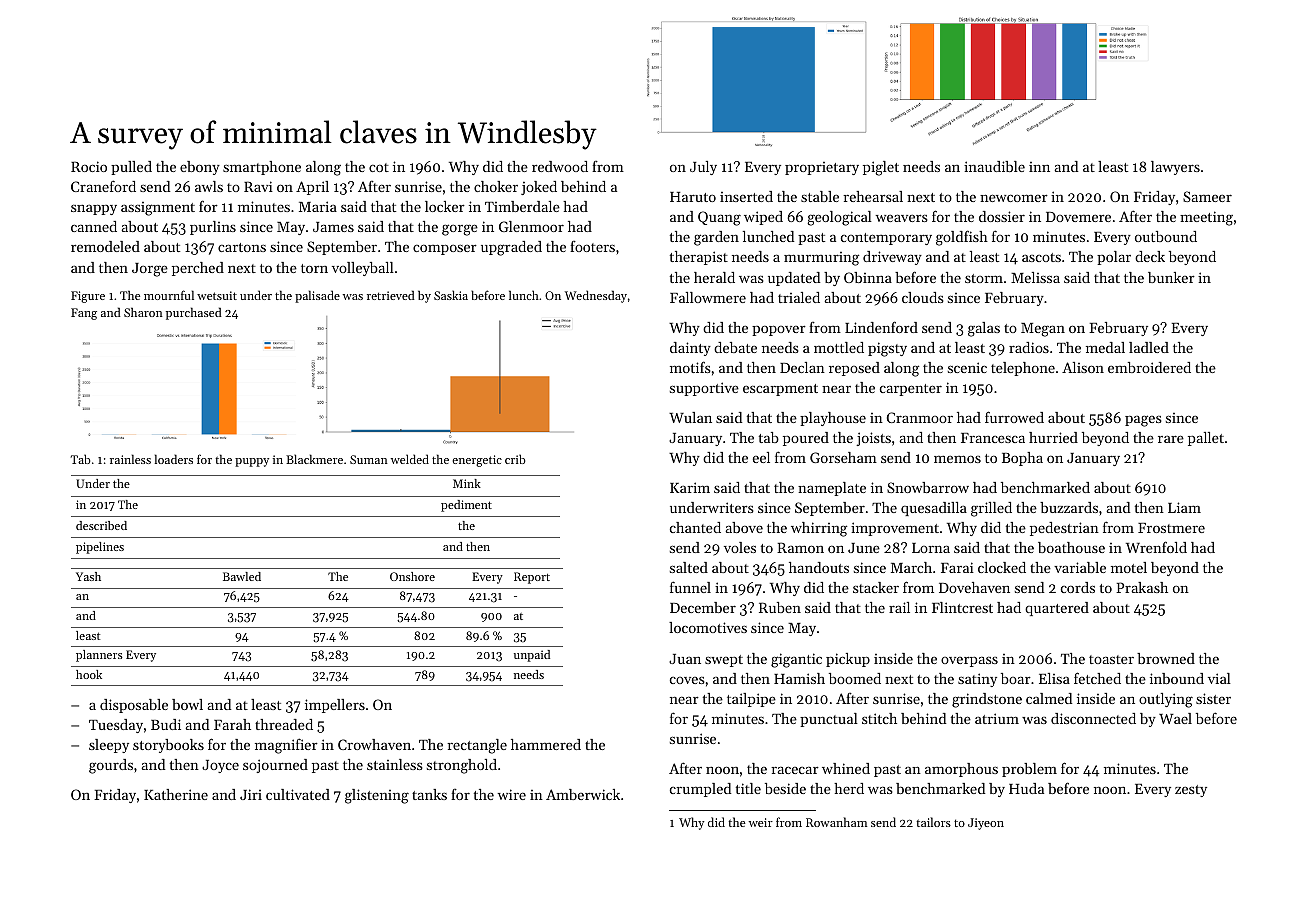 The width and height of the screenshot is (1308, 924). Describe the element at coordinates (695, 527) in the screenshot. I see `chanted` at that location.
